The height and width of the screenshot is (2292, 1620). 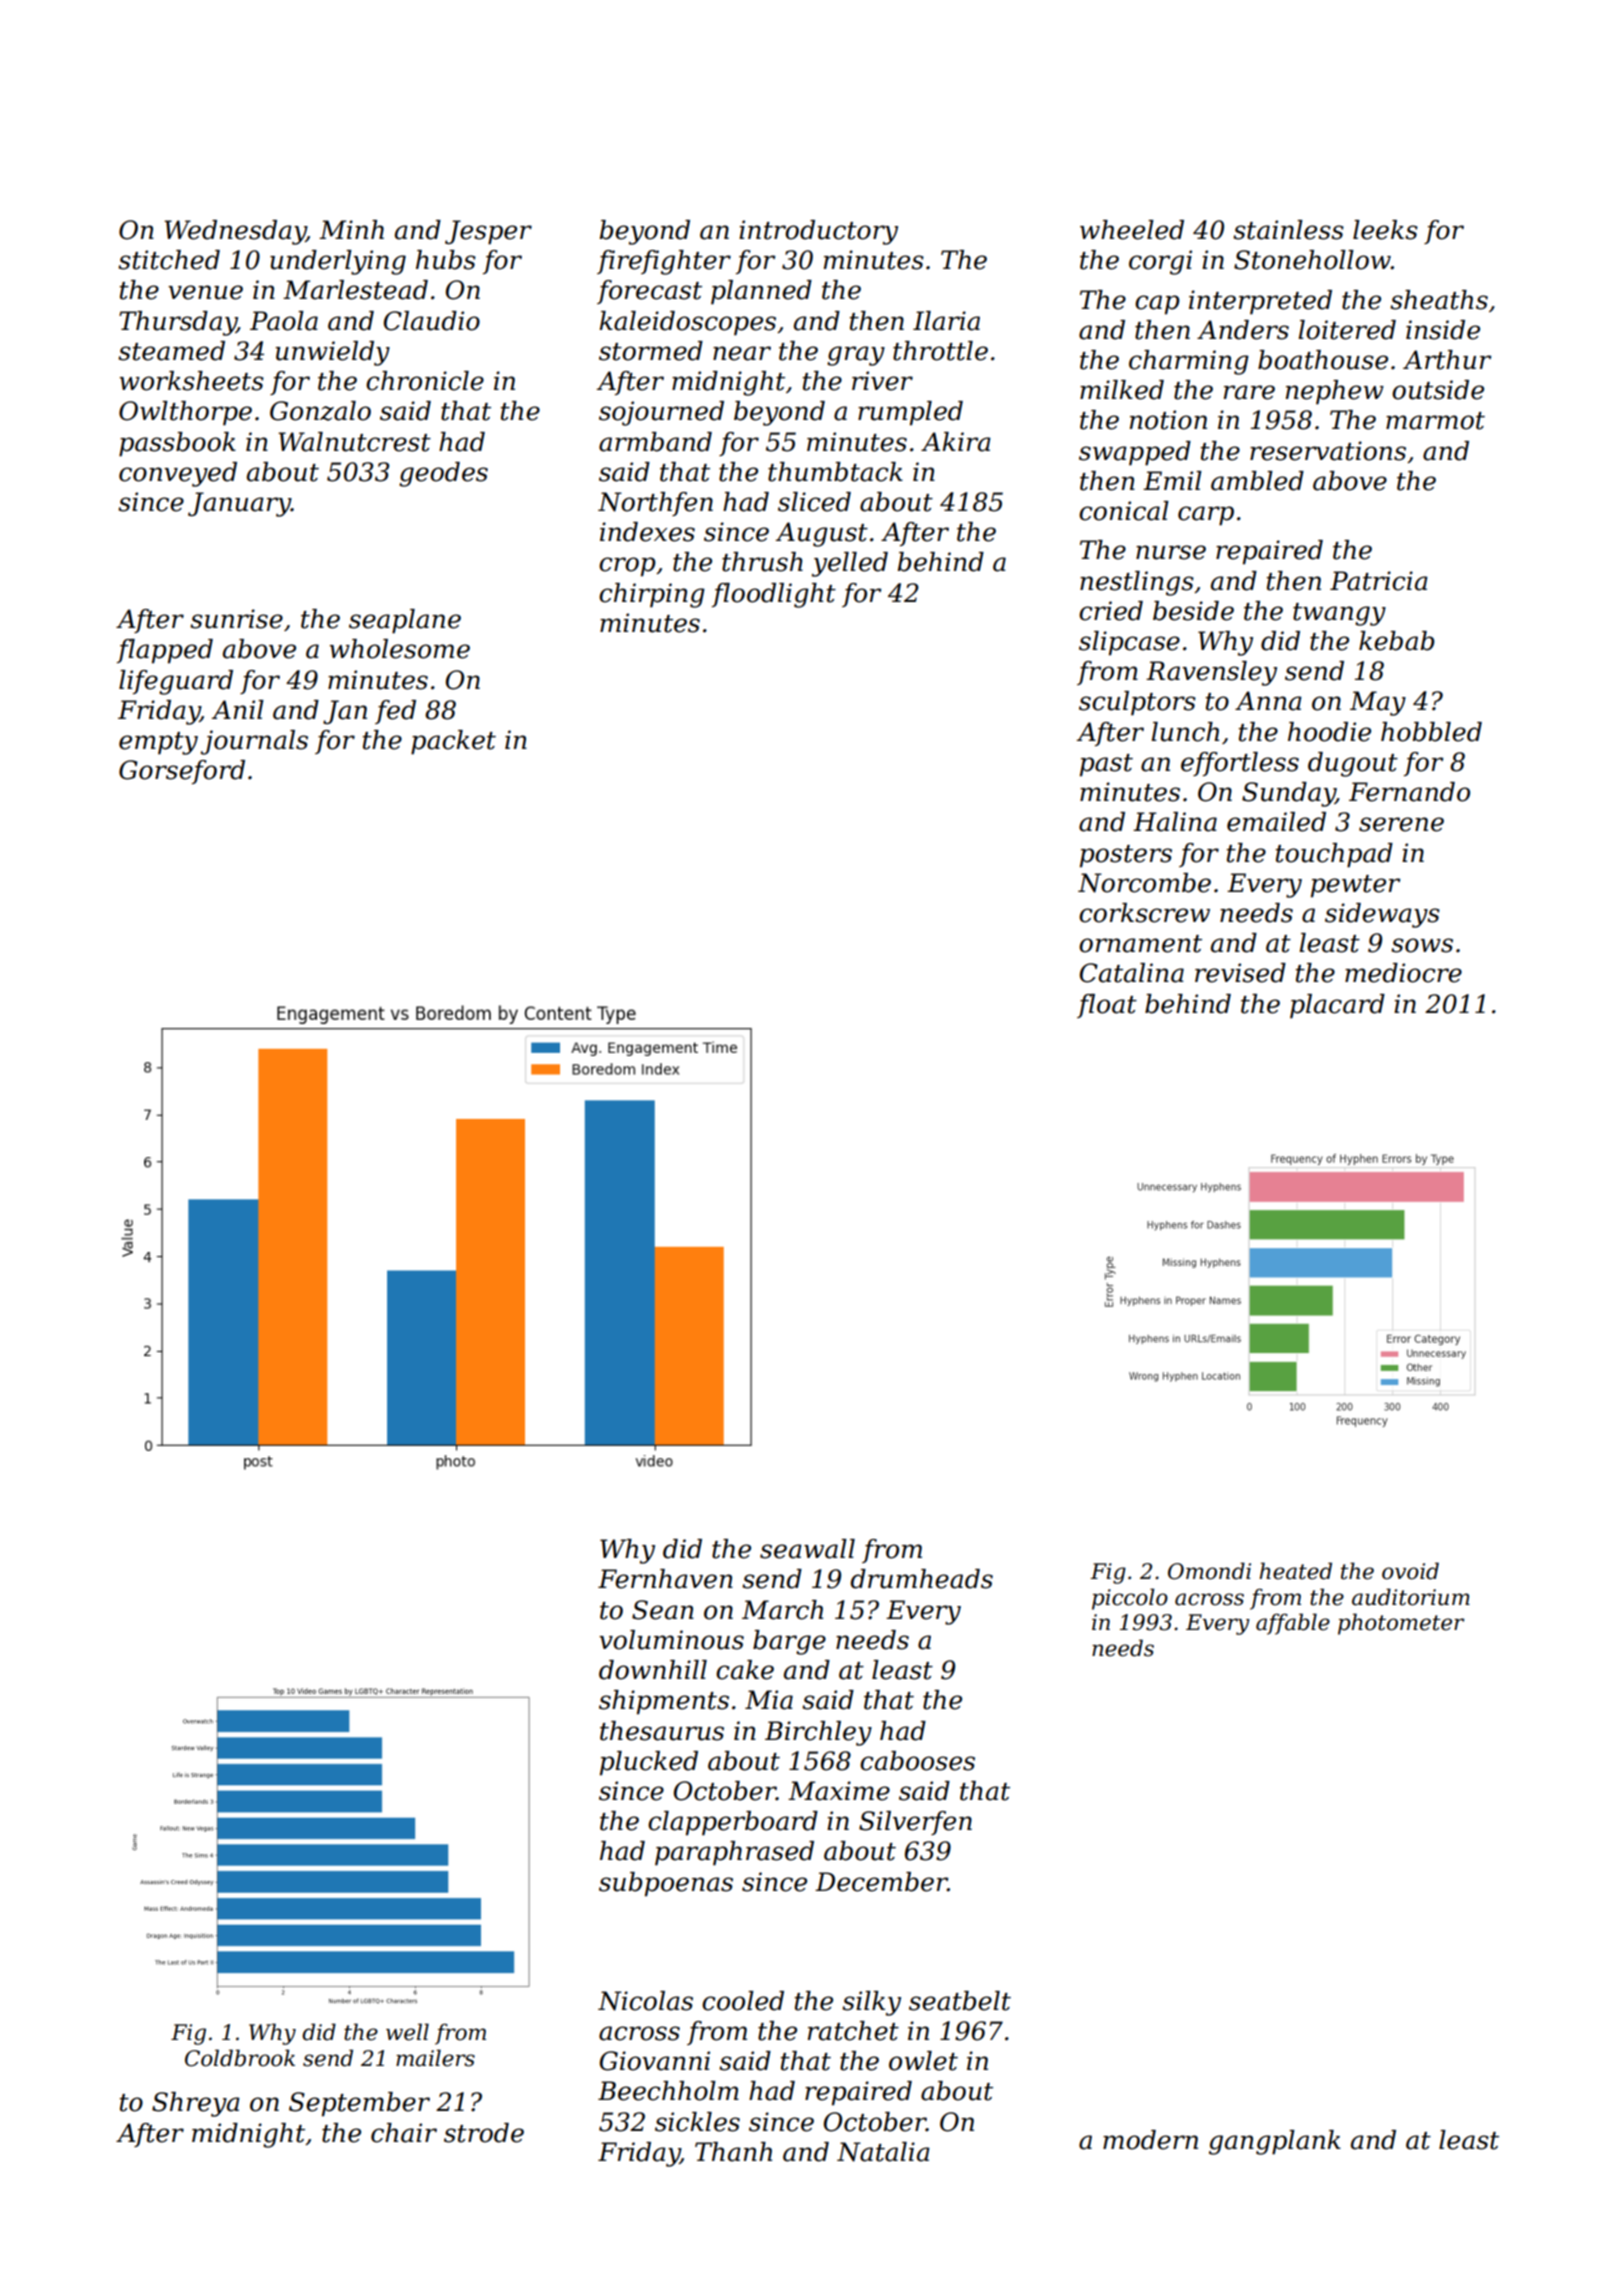 What do you see at coordinates (652, 595) in the screenshot?
I see `chirping` at bounding box center [652, 595].
